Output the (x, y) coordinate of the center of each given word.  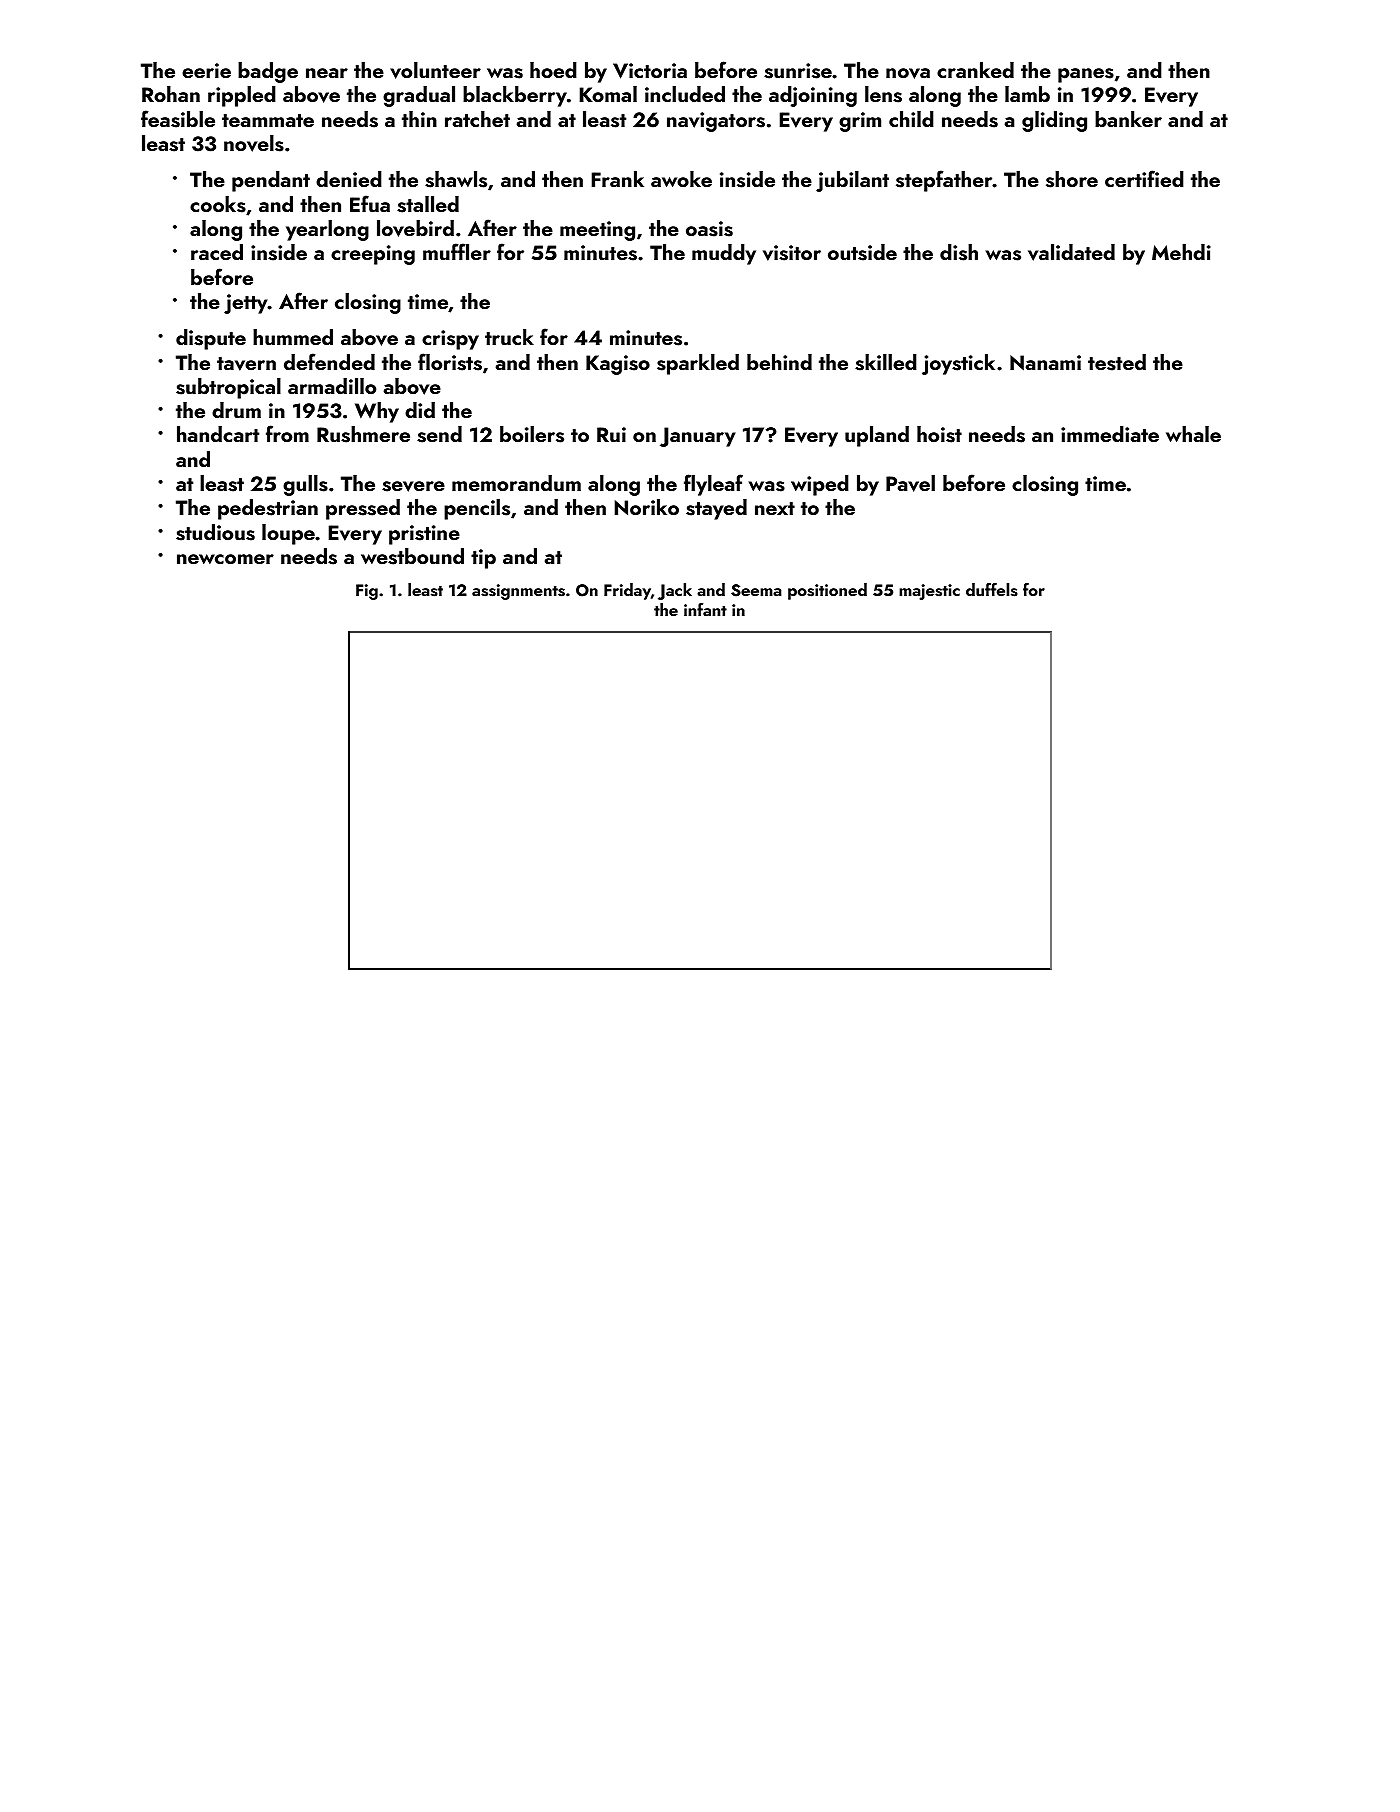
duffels (992, 590)
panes (1086, 75)
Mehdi (1181, 252)
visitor (792, 253)
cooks (218, 204)
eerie (206, 70)
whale (1193, 434)
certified (1144, 178)
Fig (367, 592)
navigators (716, 122)
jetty (246, 304)
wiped (820, 485)
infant (705, 609)
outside (862, 252)
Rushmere (363, 434)
